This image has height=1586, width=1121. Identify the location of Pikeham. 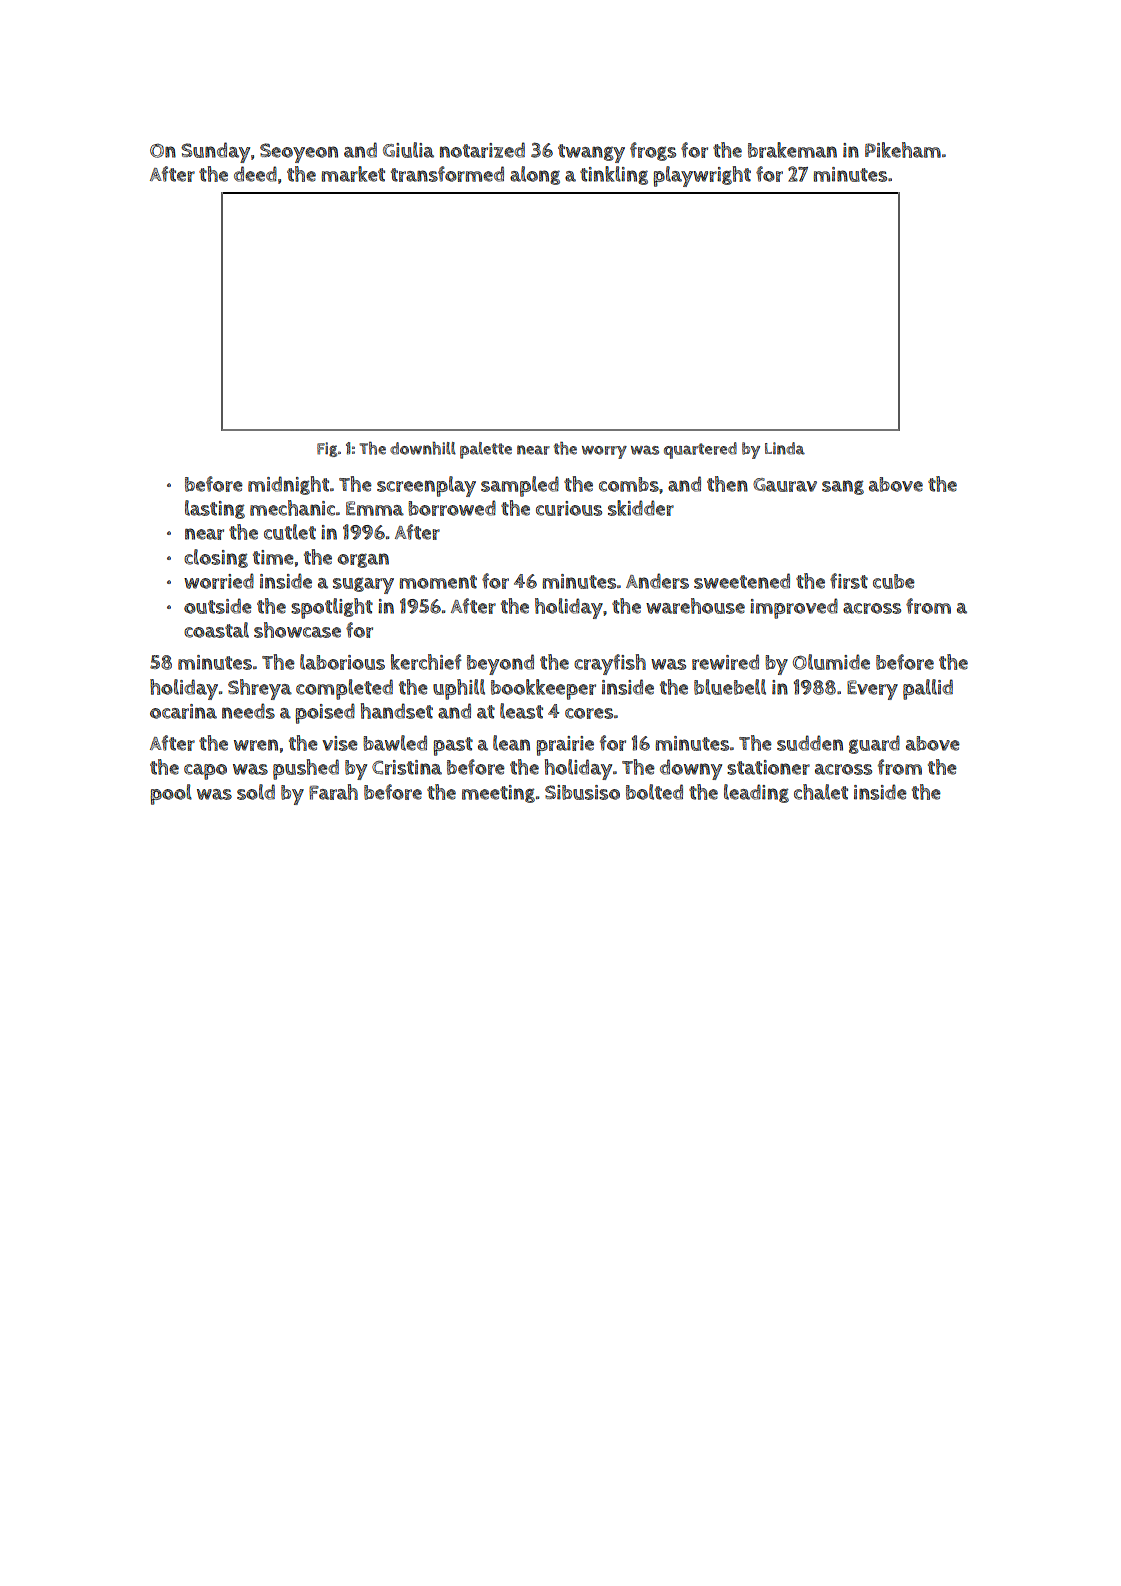
(903, 150).
